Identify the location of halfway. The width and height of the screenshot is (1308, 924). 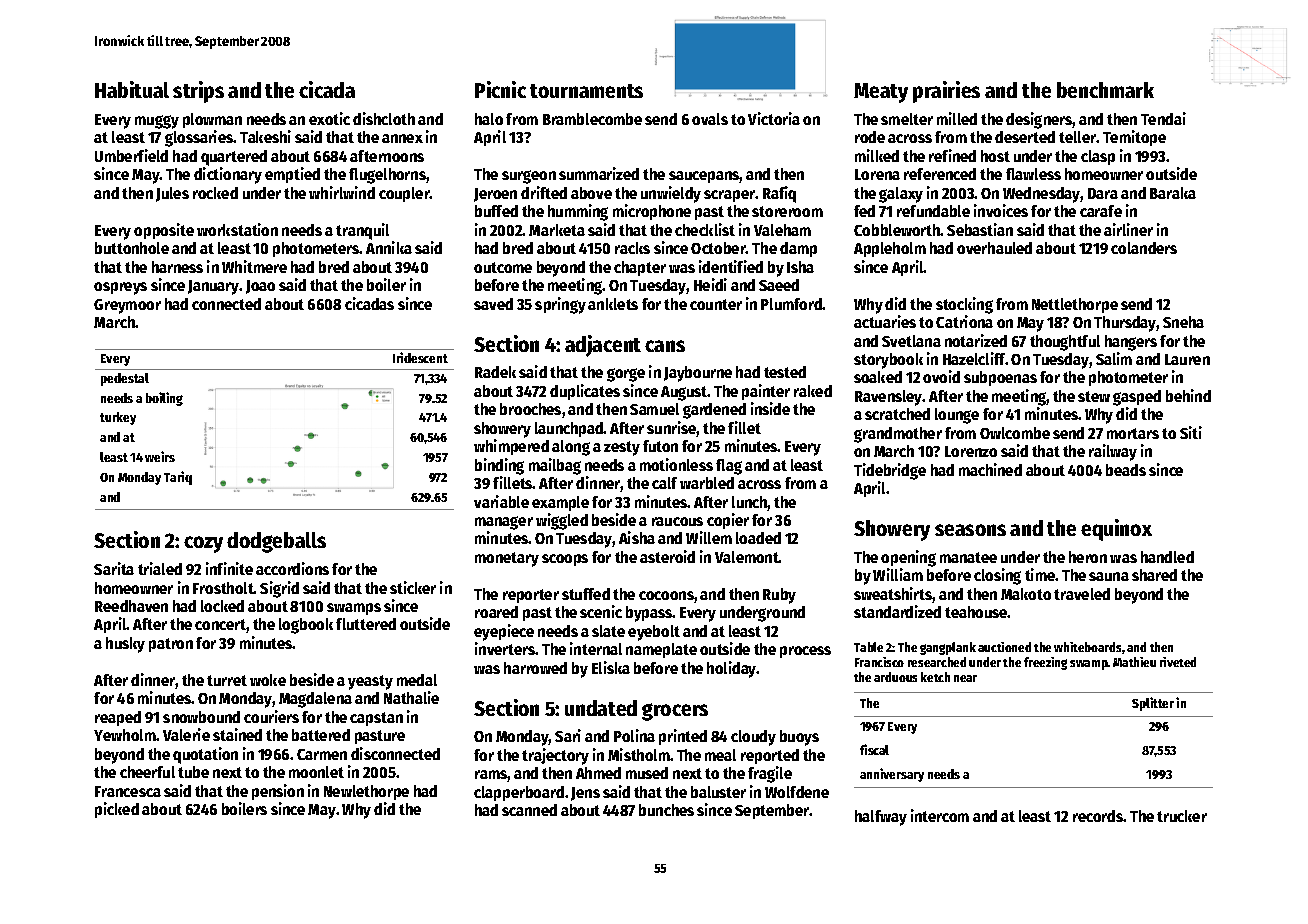
(881, 818).
